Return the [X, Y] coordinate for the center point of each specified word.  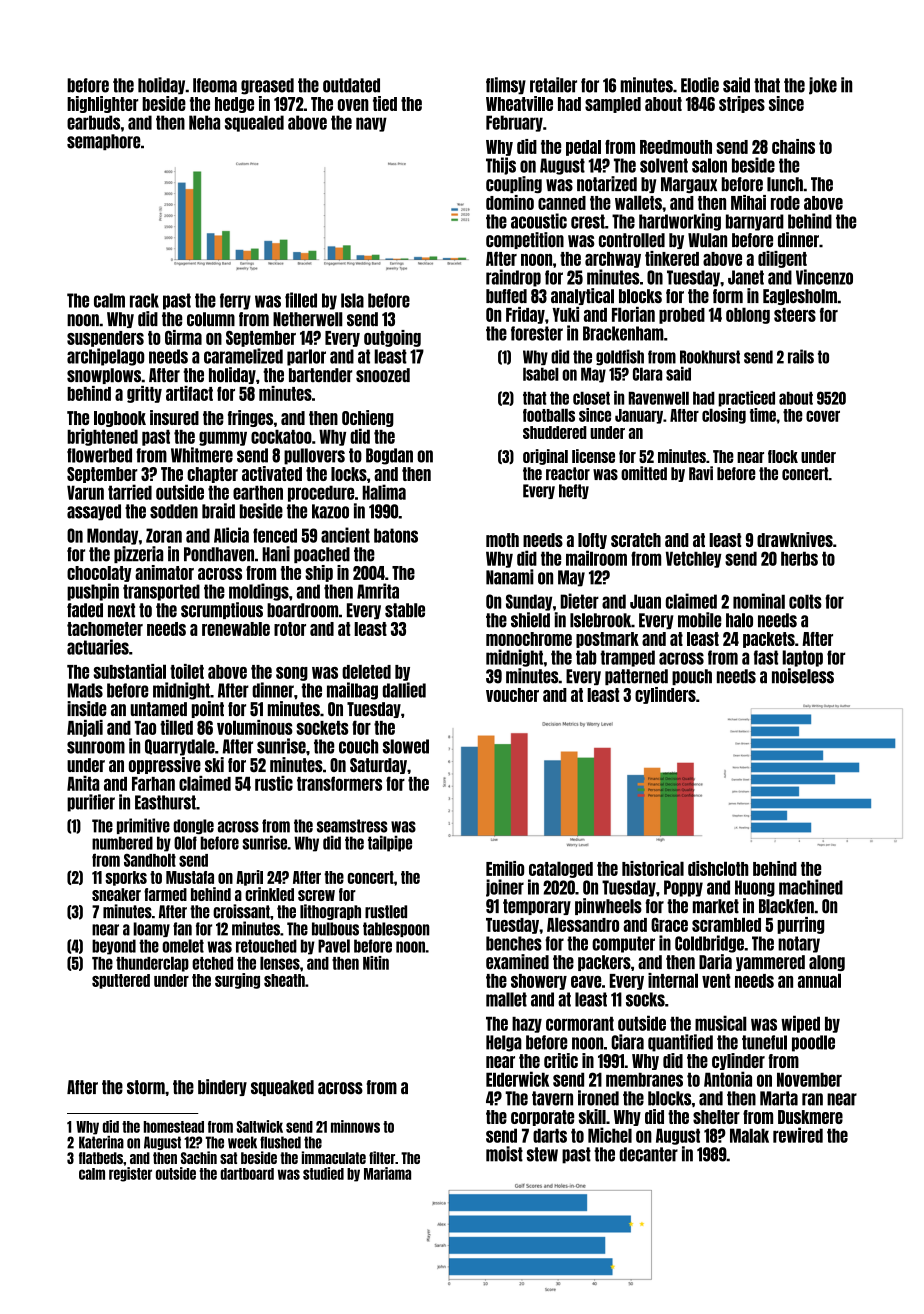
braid [218, 511]
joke [823, 86]
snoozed [383, 375]
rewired [798, 1135]
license [593, 456]
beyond [114, 947]
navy [371, 124]
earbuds [93, 122]
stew [542, 1154]
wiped [800, 1024]
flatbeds [101, 1158]
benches [514, 943]
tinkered [672, 258]
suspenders [105, 339]
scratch [636, 540]
